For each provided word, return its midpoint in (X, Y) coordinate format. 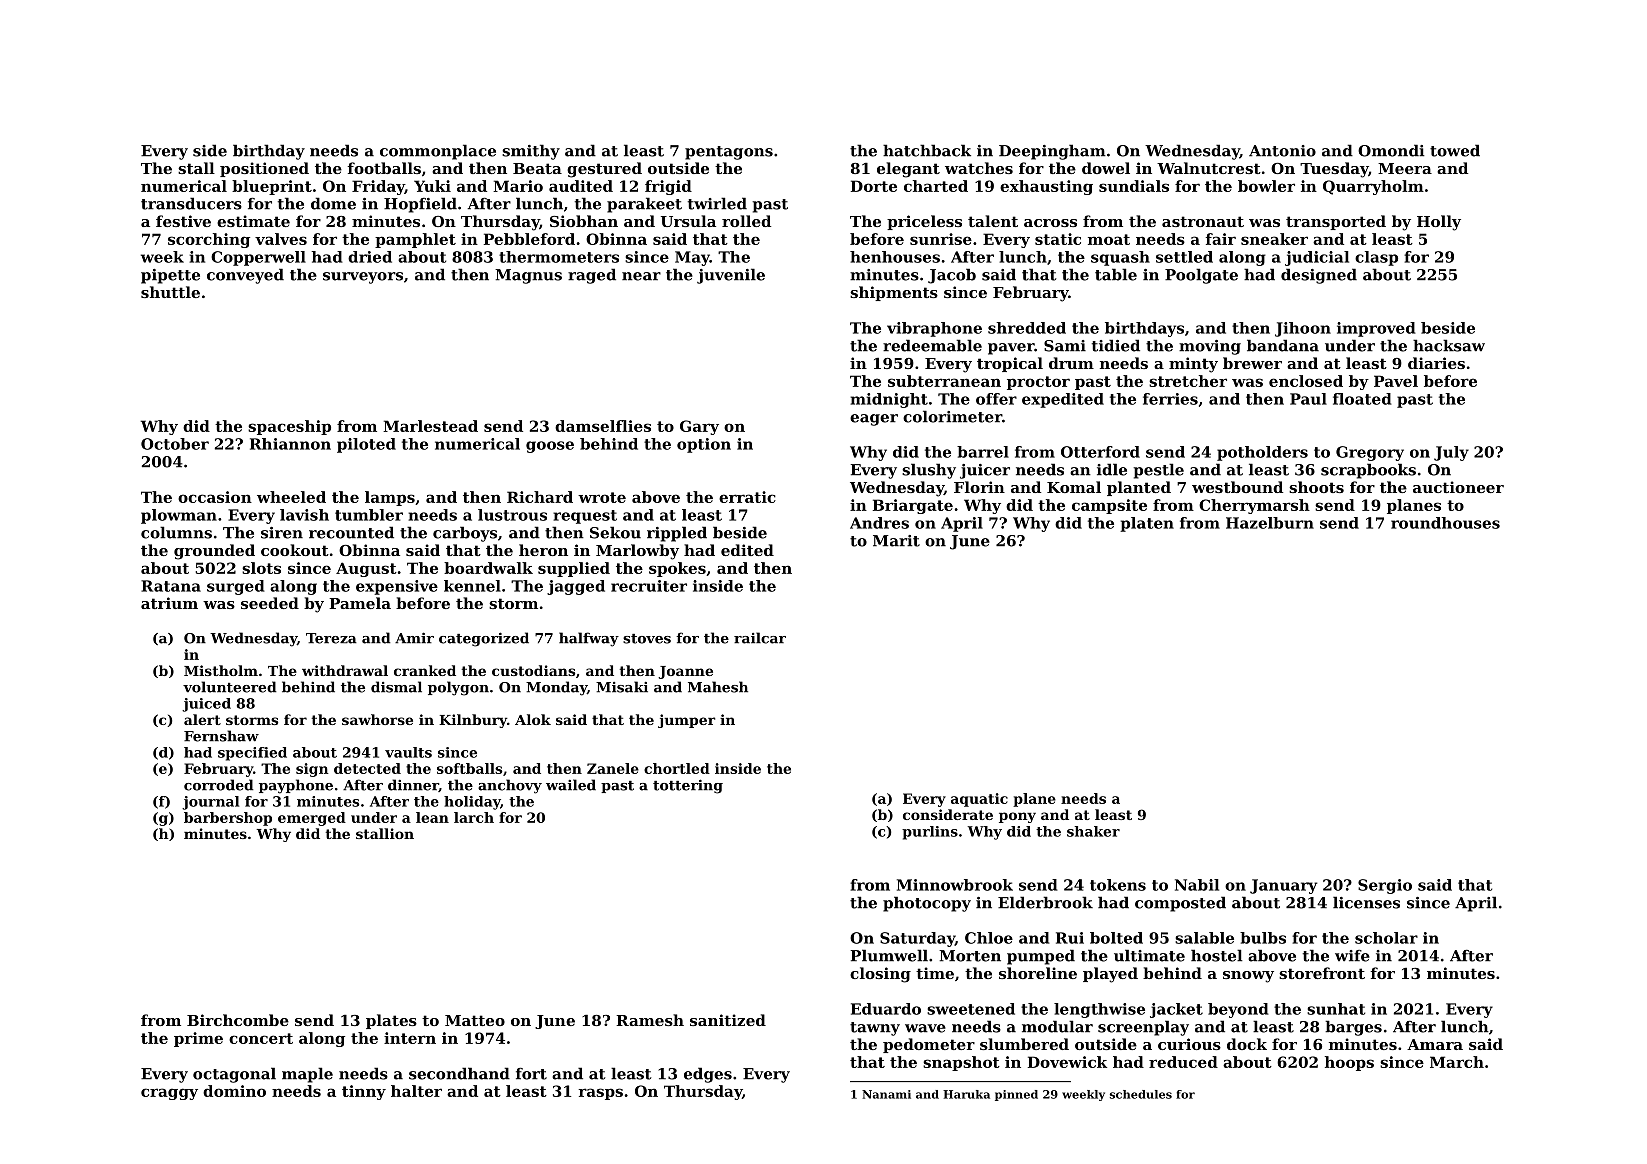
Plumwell (889, 955)
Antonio (1282, 151)
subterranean (944, 381)
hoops (1349, 1063)
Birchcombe (238, 1020)
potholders (1262, 453)
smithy (531, 152)
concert (261, 1038)
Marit (896, 541)
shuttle (170, 292)
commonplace (438, 152)
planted (1139, 488)
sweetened (971, 1009)
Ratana (171, 586)
